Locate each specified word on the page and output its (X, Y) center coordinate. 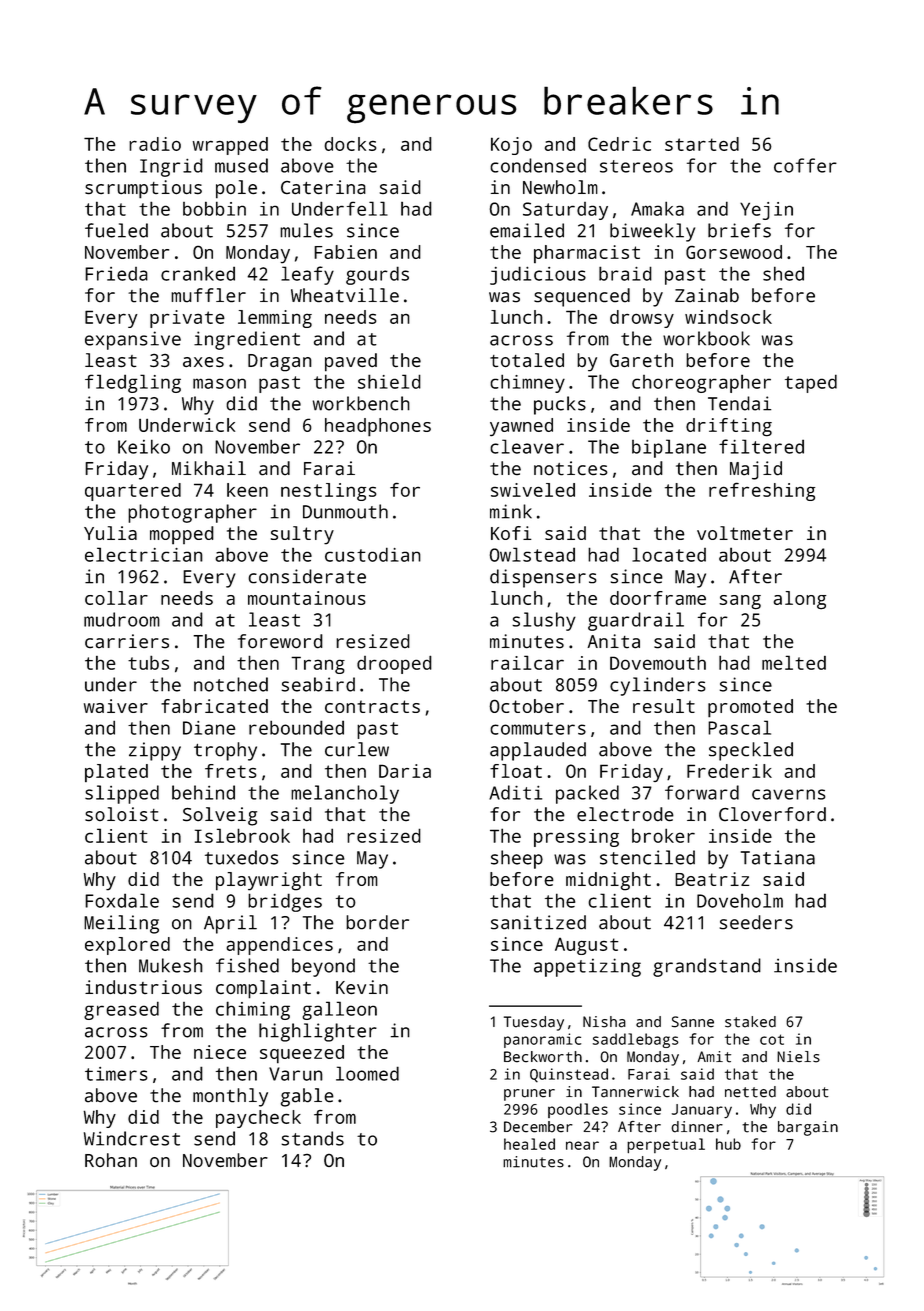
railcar (527, 662)
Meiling (121, 924)
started (702, 144)
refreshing (762, 492)
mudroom (122, 619)
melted (794, 662)
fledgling (133, 383)
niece (220, 1052)
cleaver (527, 446)
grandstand (707, 967)
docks (350, 144)
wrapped (230, 146)
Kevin (362, 987)
